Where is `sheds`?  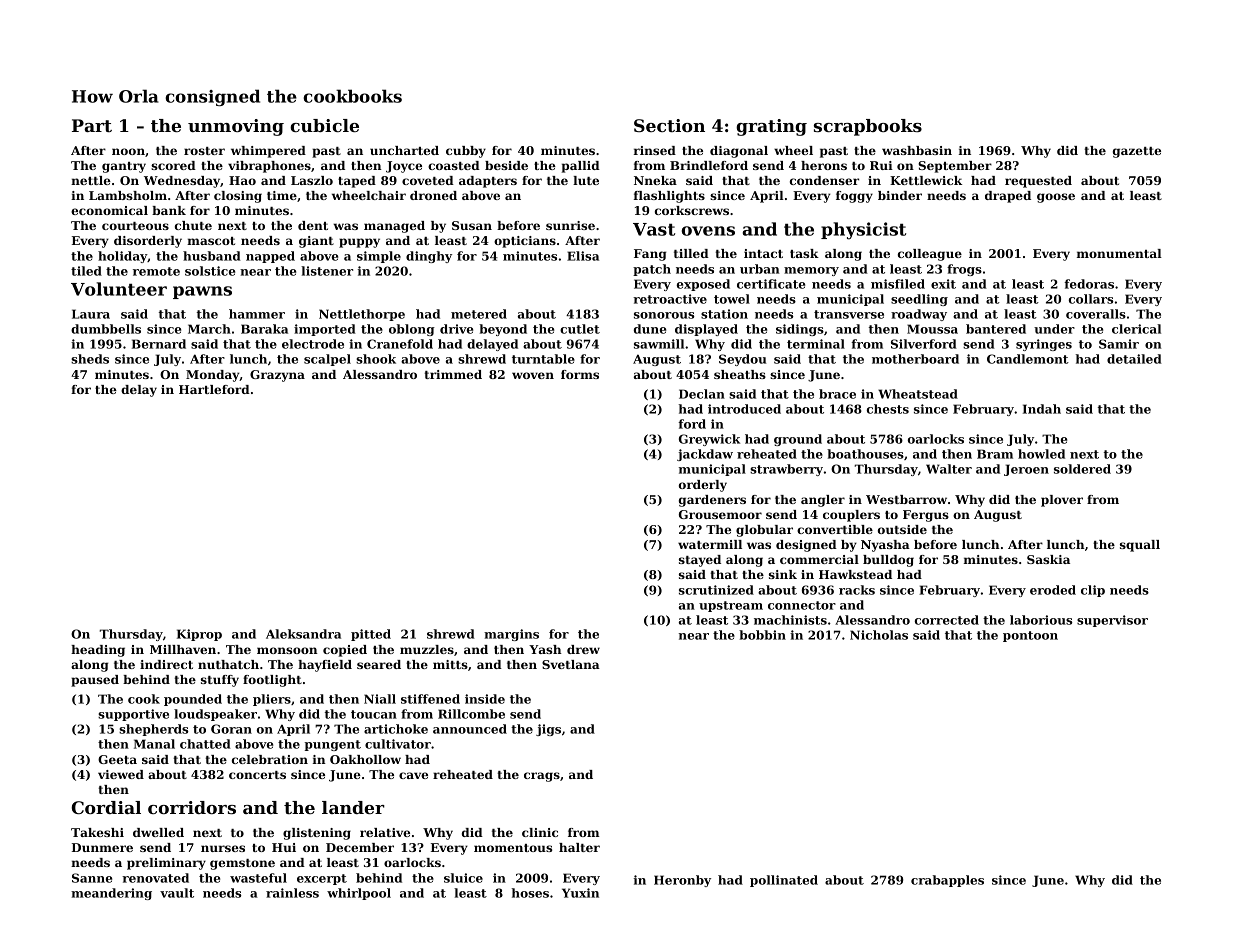 sheds is located at coordinates (90, 359).
